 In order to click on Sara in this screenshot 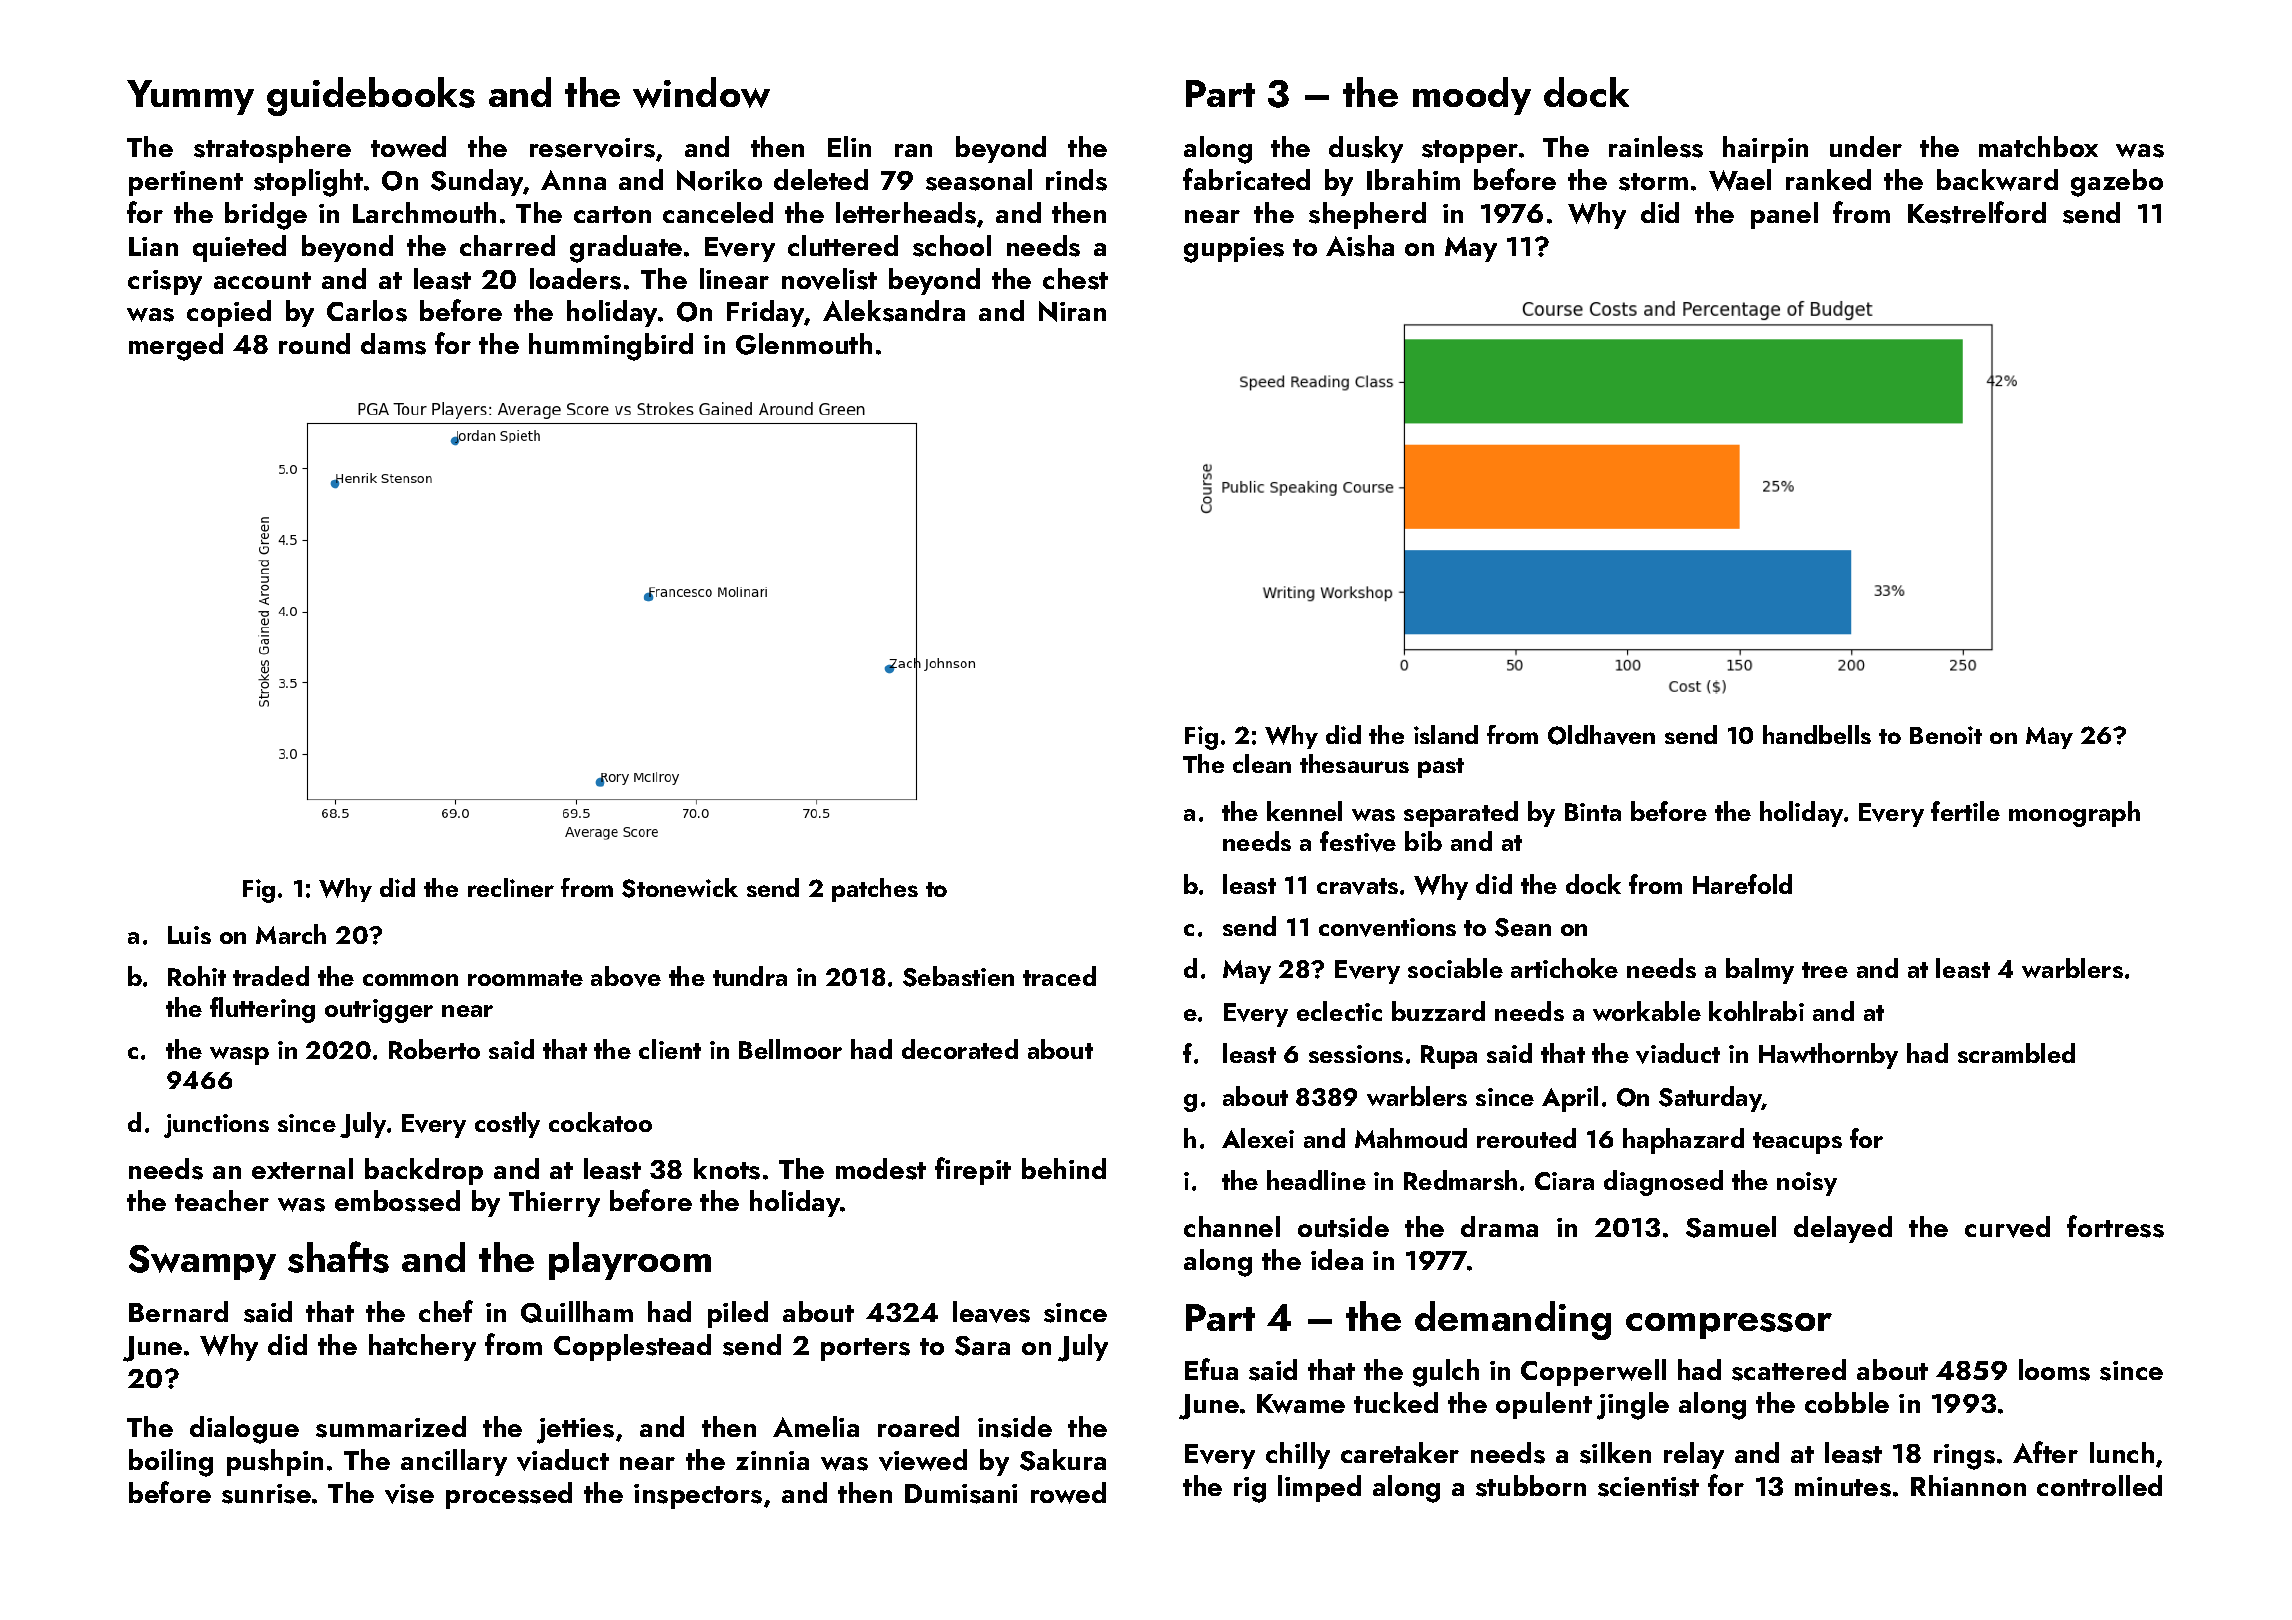, I will do `click(982, 1346)`.
